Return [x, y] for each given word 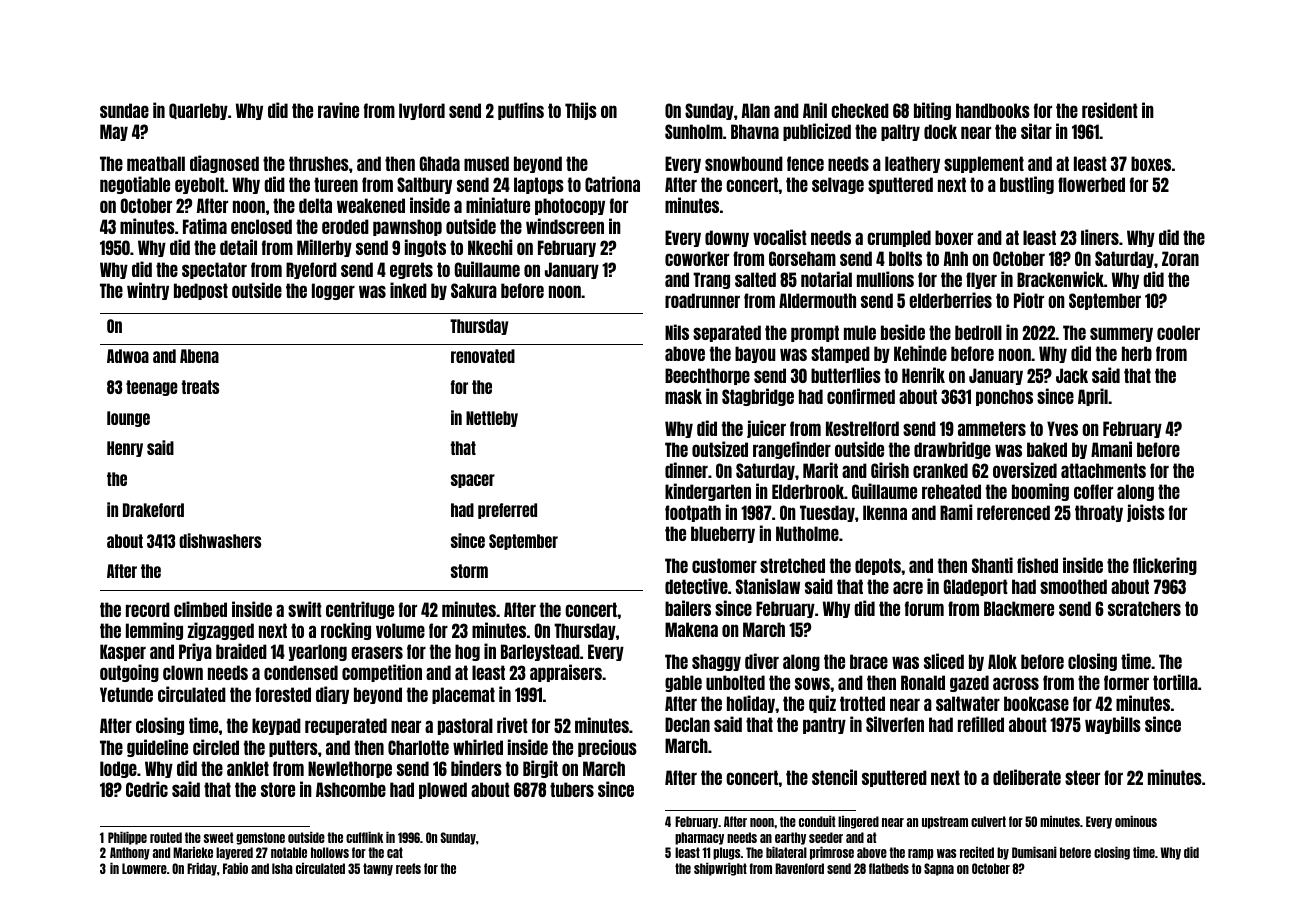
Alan [756, 110]
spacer [473, 481]
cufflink [364, 837]
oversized [1025, 470]
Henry [125, 449]
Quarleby [198, 111]
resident [1110, 110]
